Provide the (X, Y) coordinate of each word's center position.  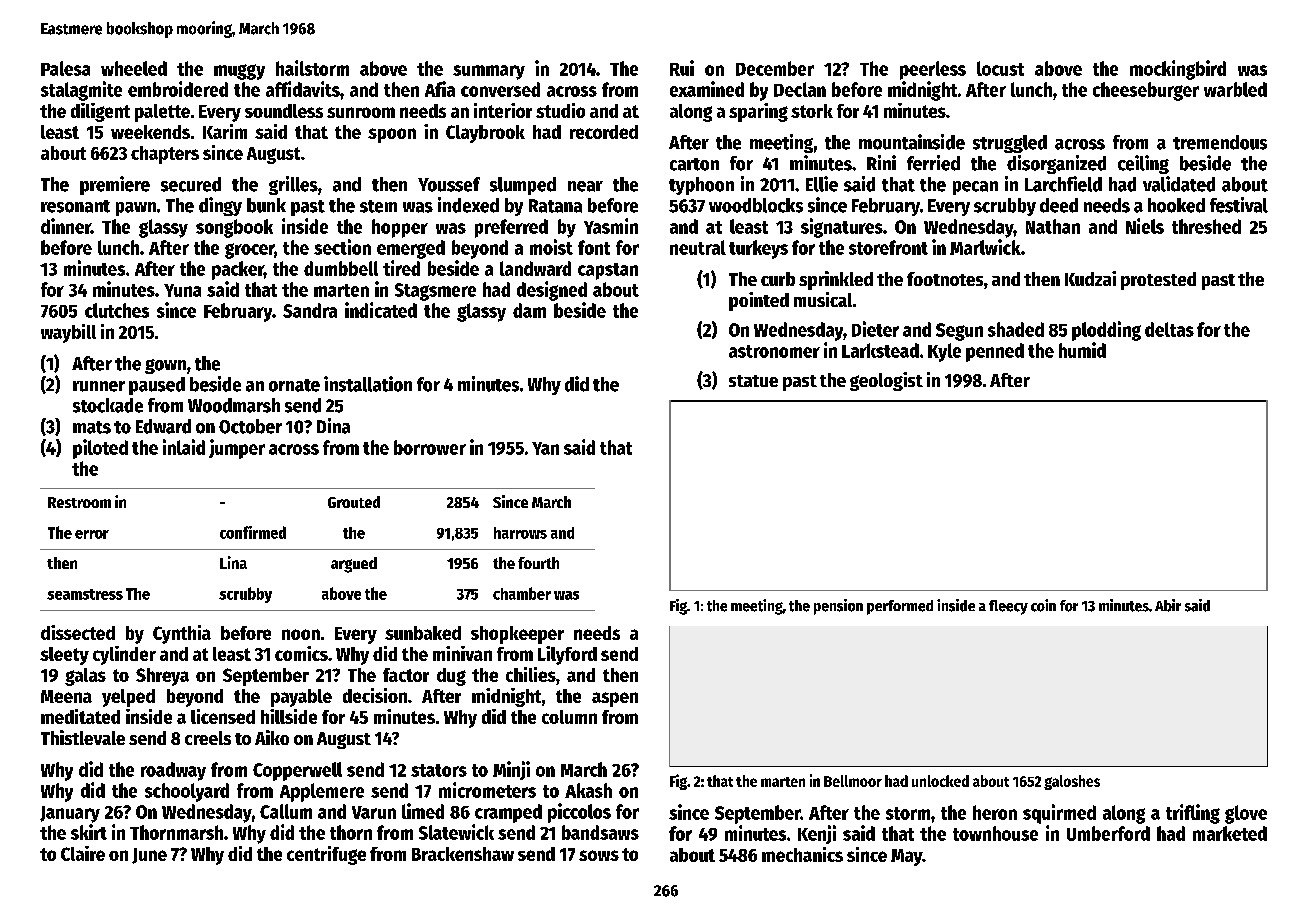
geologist (886, 381)
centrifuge (326, 855)
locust (1000, 68)
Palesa (65, 68)
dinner (66, 226)
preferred (511, 228)
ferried (933, 163)
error (92, 534)
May (906, 857)
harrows (520, 533)
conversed (500, 89)
